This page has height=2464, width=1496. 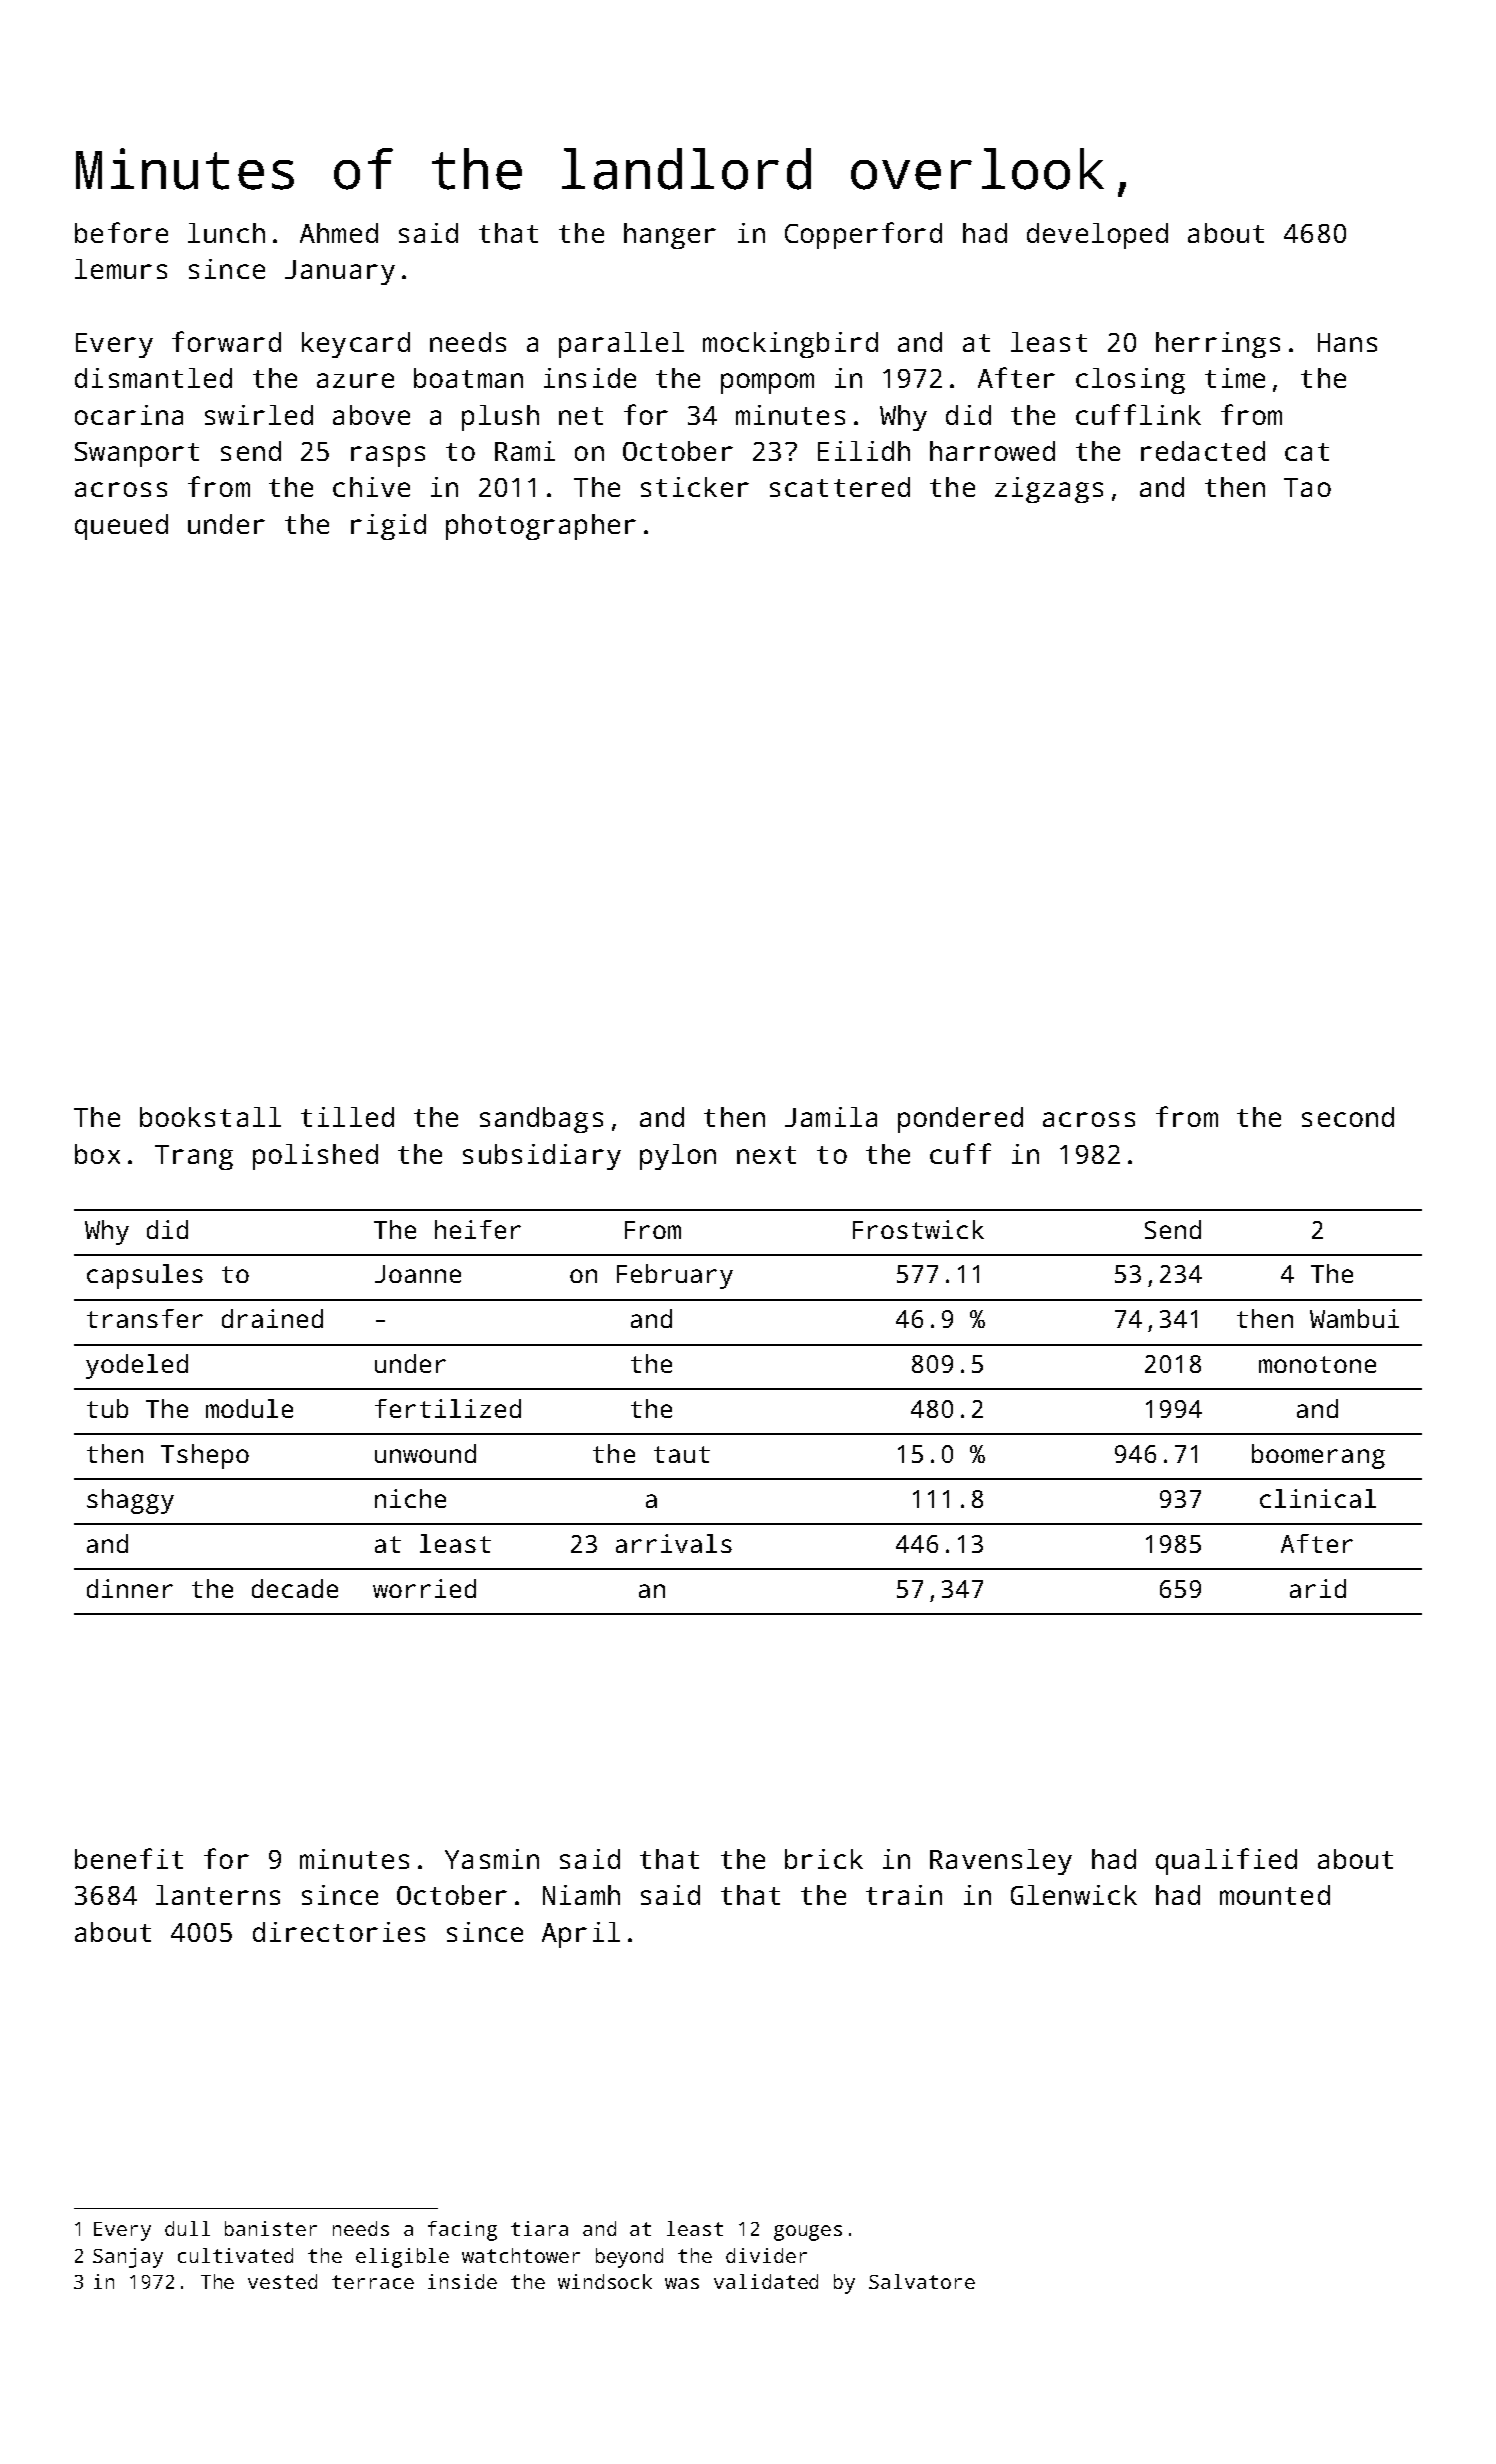 What do you see at coordinates (581, 1895) in the page?
I see `Niamh` at bounding box center [581, 1895].
